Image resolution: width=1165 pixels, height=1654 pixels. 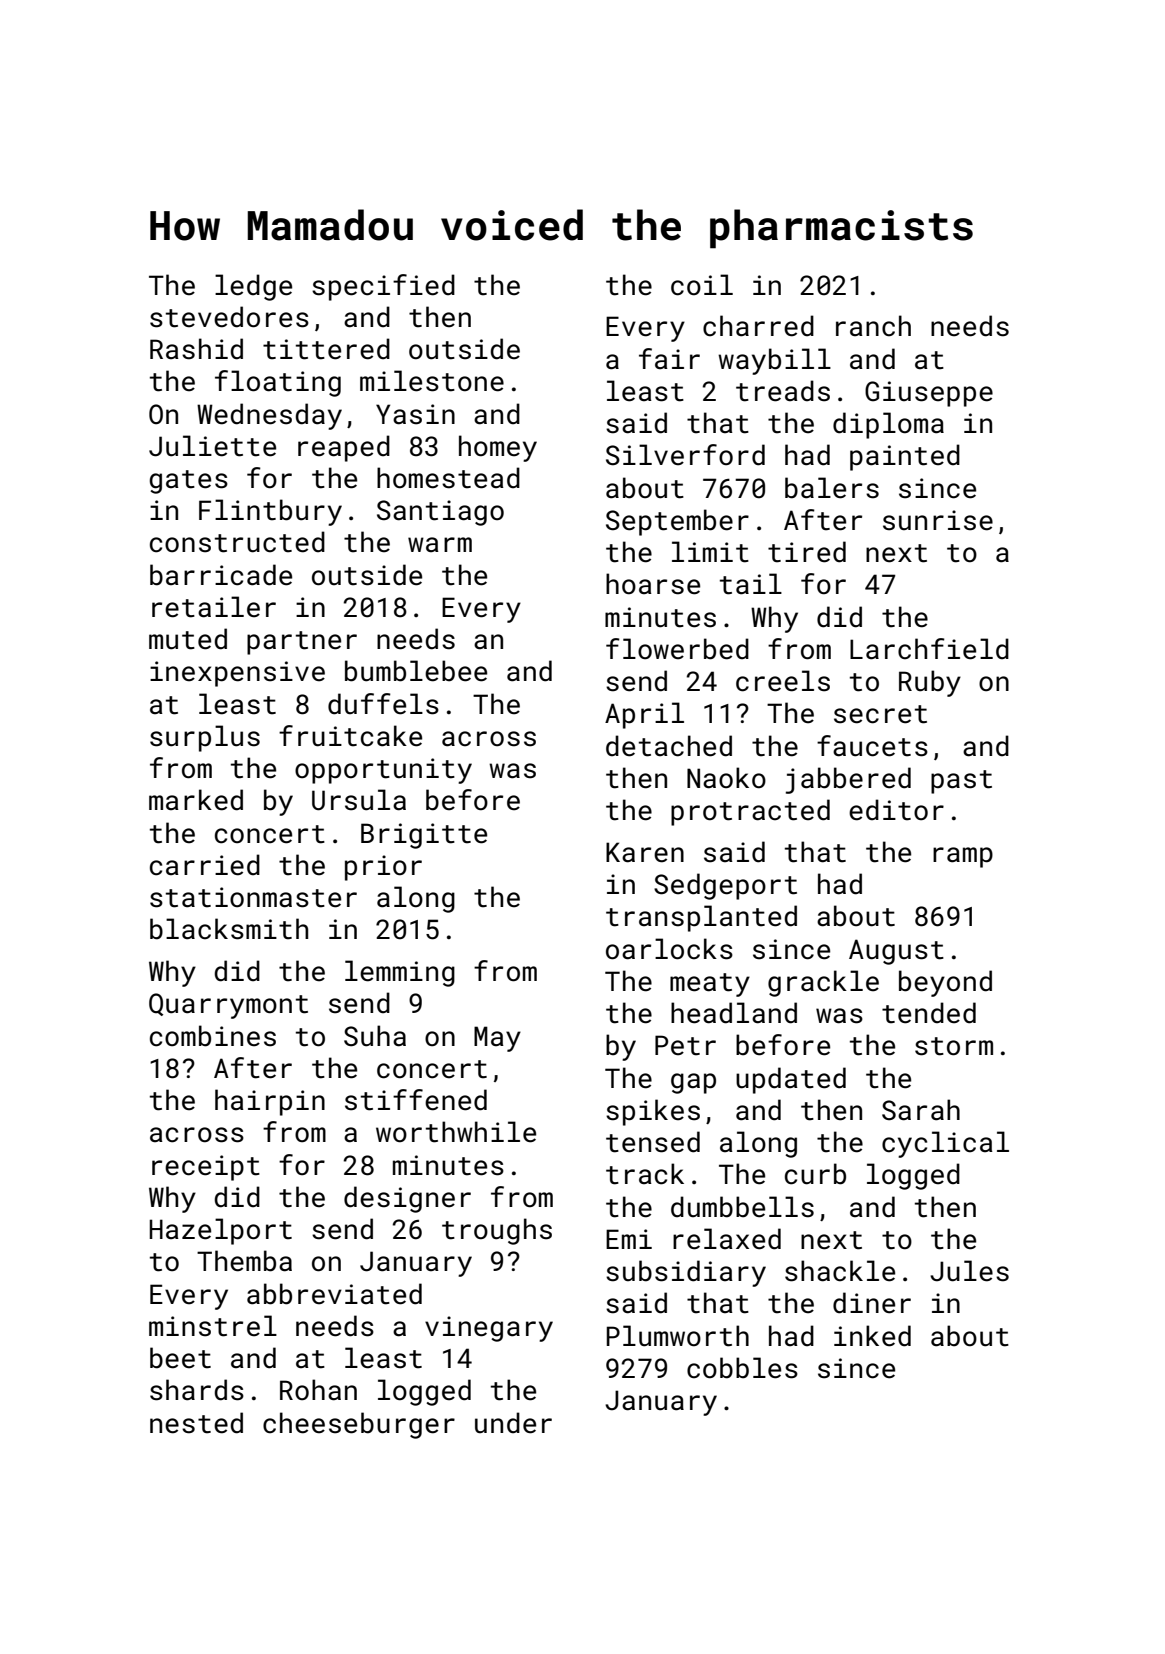 I want to click on Larchfield, so click(x=929, y=649).
